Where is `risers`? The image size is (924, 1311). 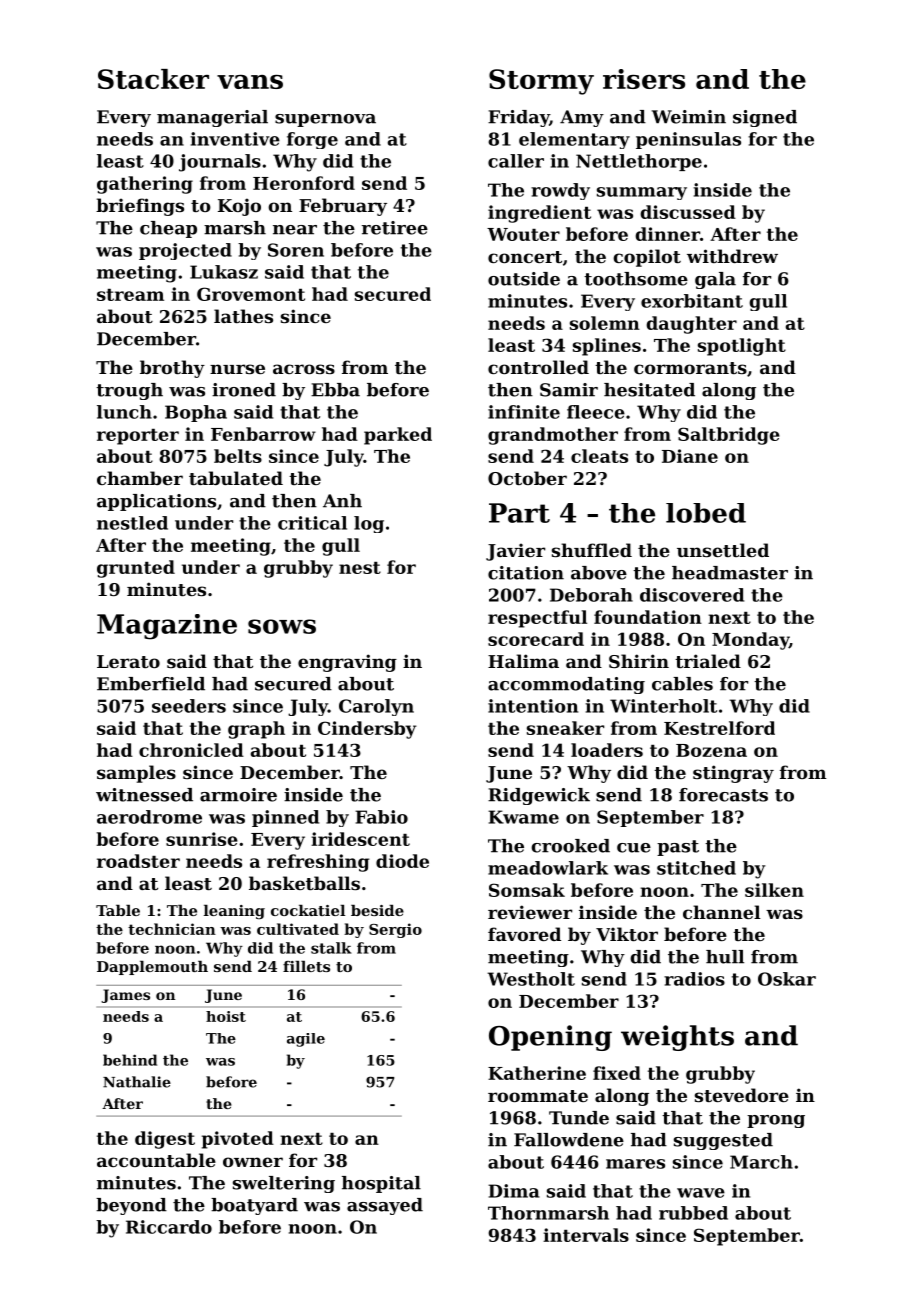 risers is located at coordinates (644, 79).
